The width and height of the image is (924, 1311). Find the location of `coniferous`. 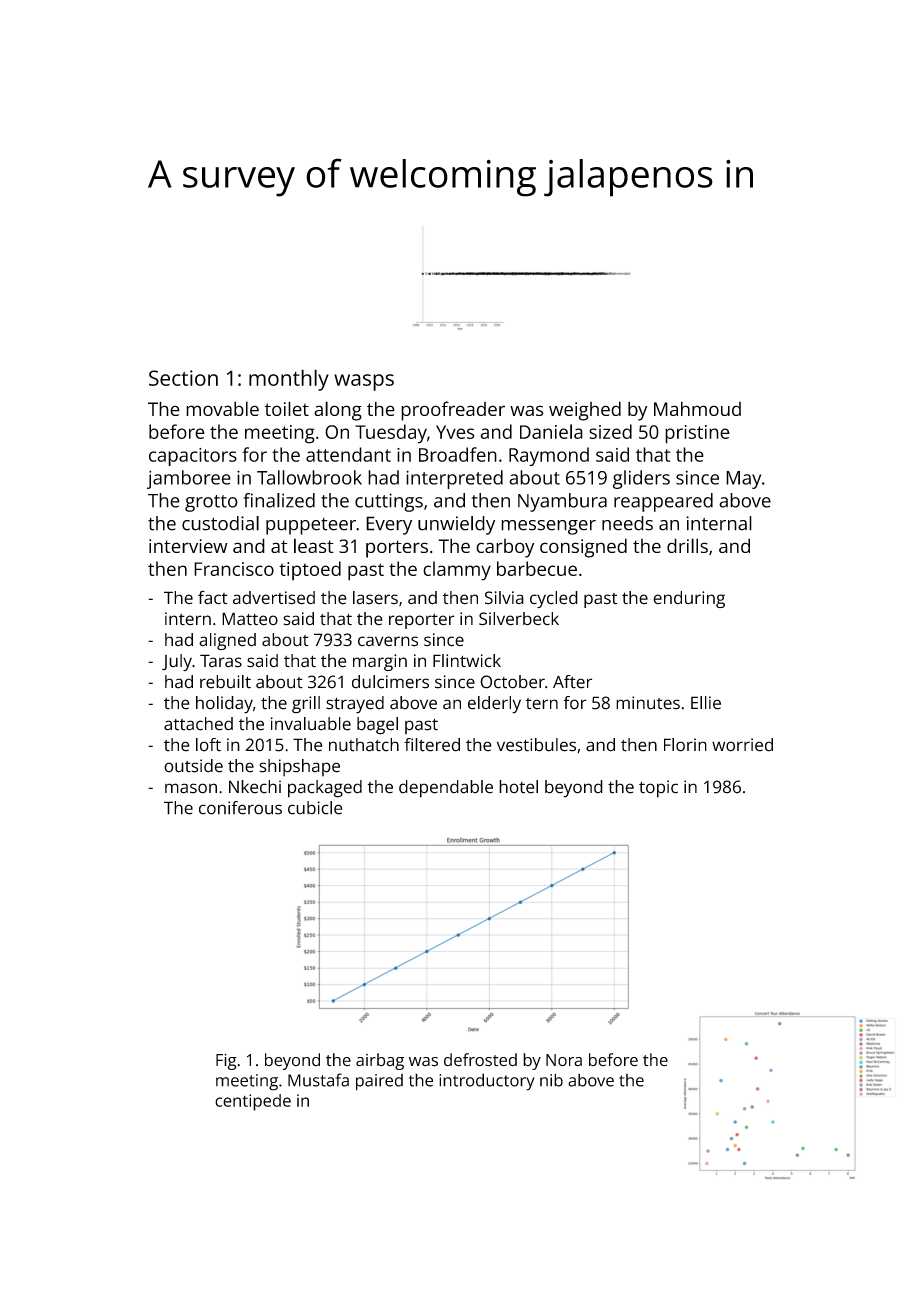

coniferous is located at coordinates (240, 808).
